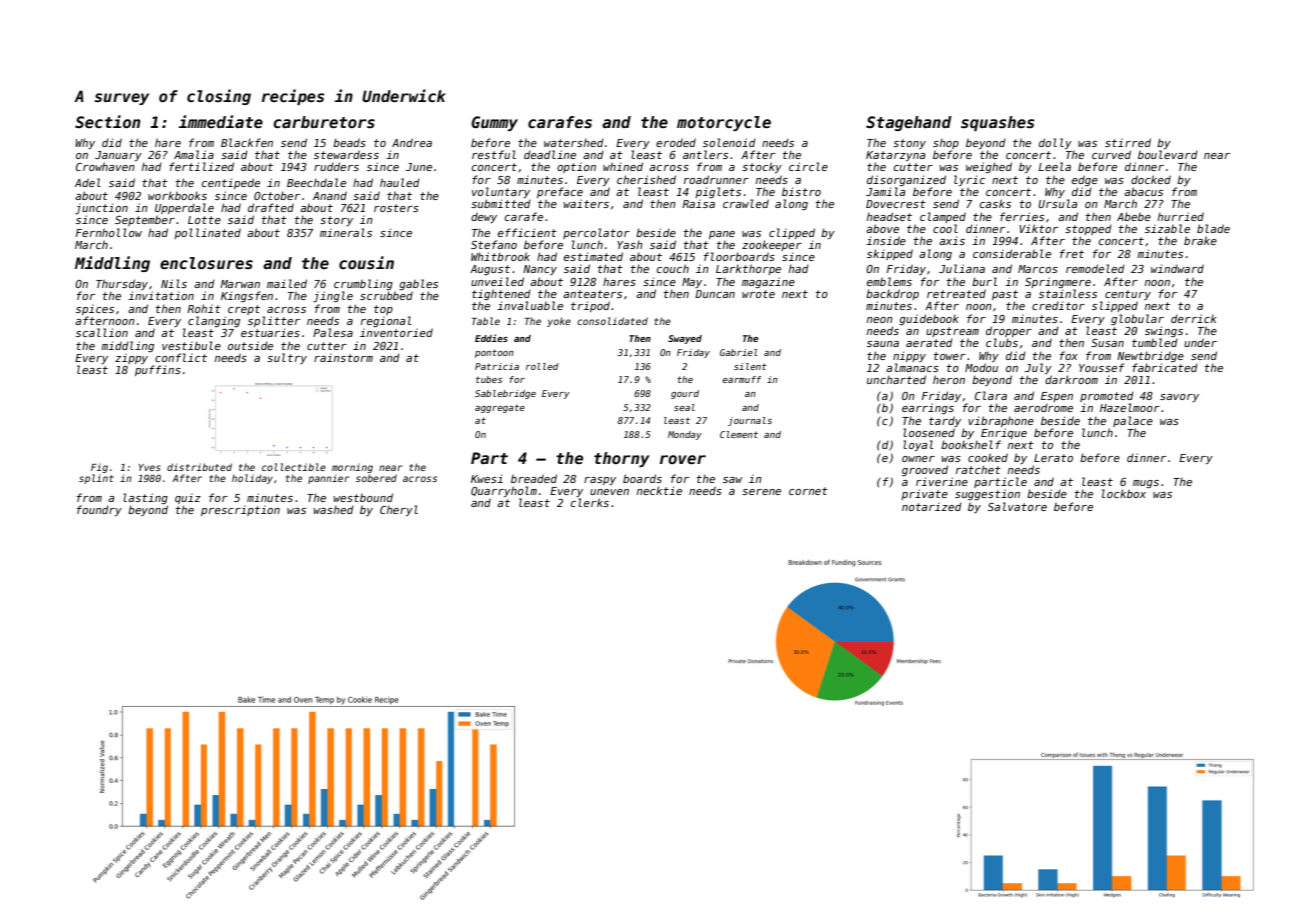  What do you see at coordinates (889, 281) in the screenshot?
I see `emblems` at bounding box center [889, 281].
